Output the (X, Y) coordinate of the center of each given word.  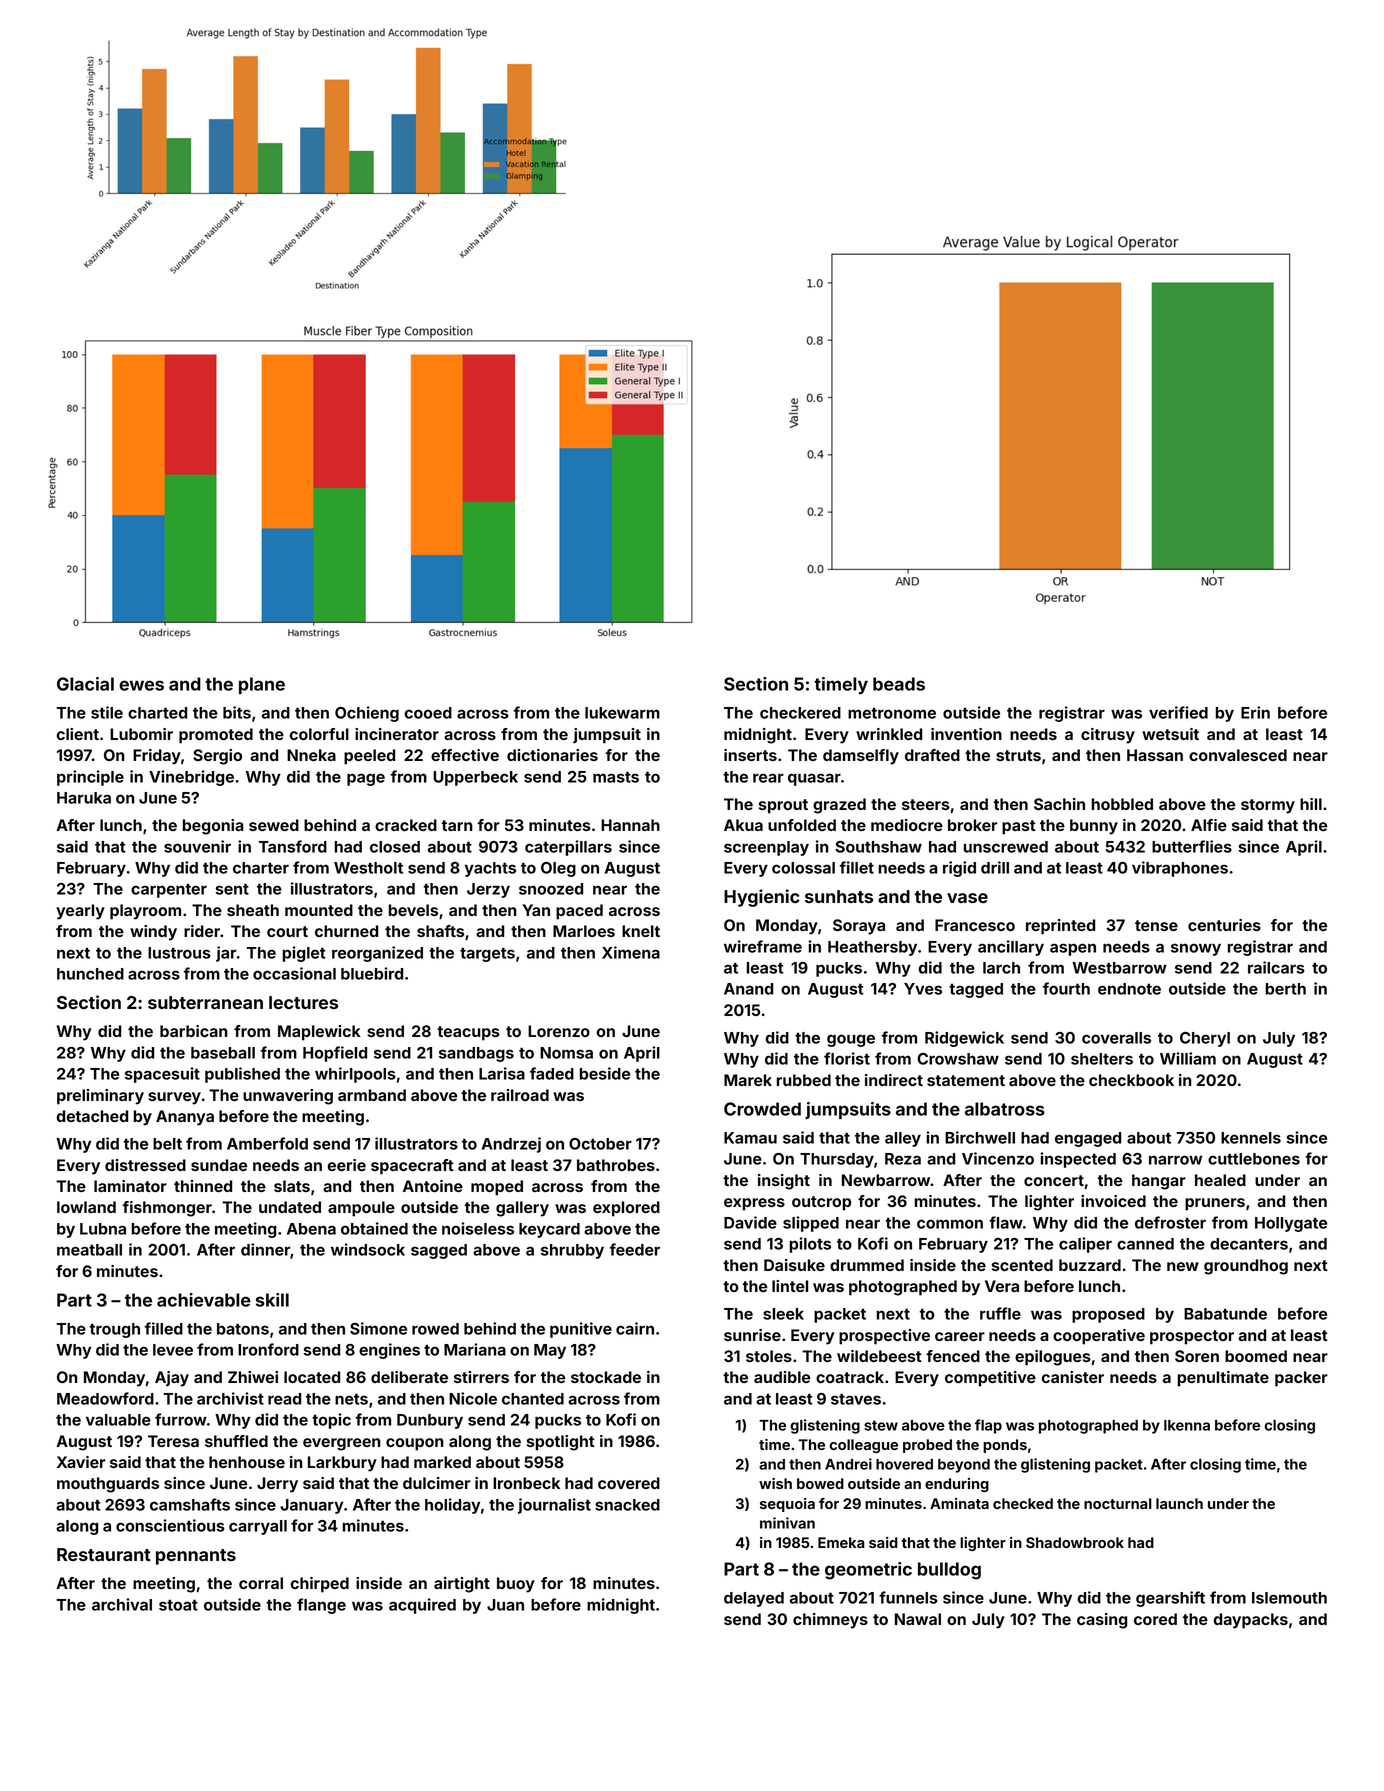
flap (988, 1426)
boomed (1256, 1356)
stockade (606, 1377)
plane (262, 685)
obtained (374, 1228)
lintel (790, 1286)
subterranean (205, 1002)
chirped (320, 1585)
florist (847, 1058)
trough (115, 1330)
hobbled (1122, 804)
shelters (1102, 1059)
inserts (750, 755)
